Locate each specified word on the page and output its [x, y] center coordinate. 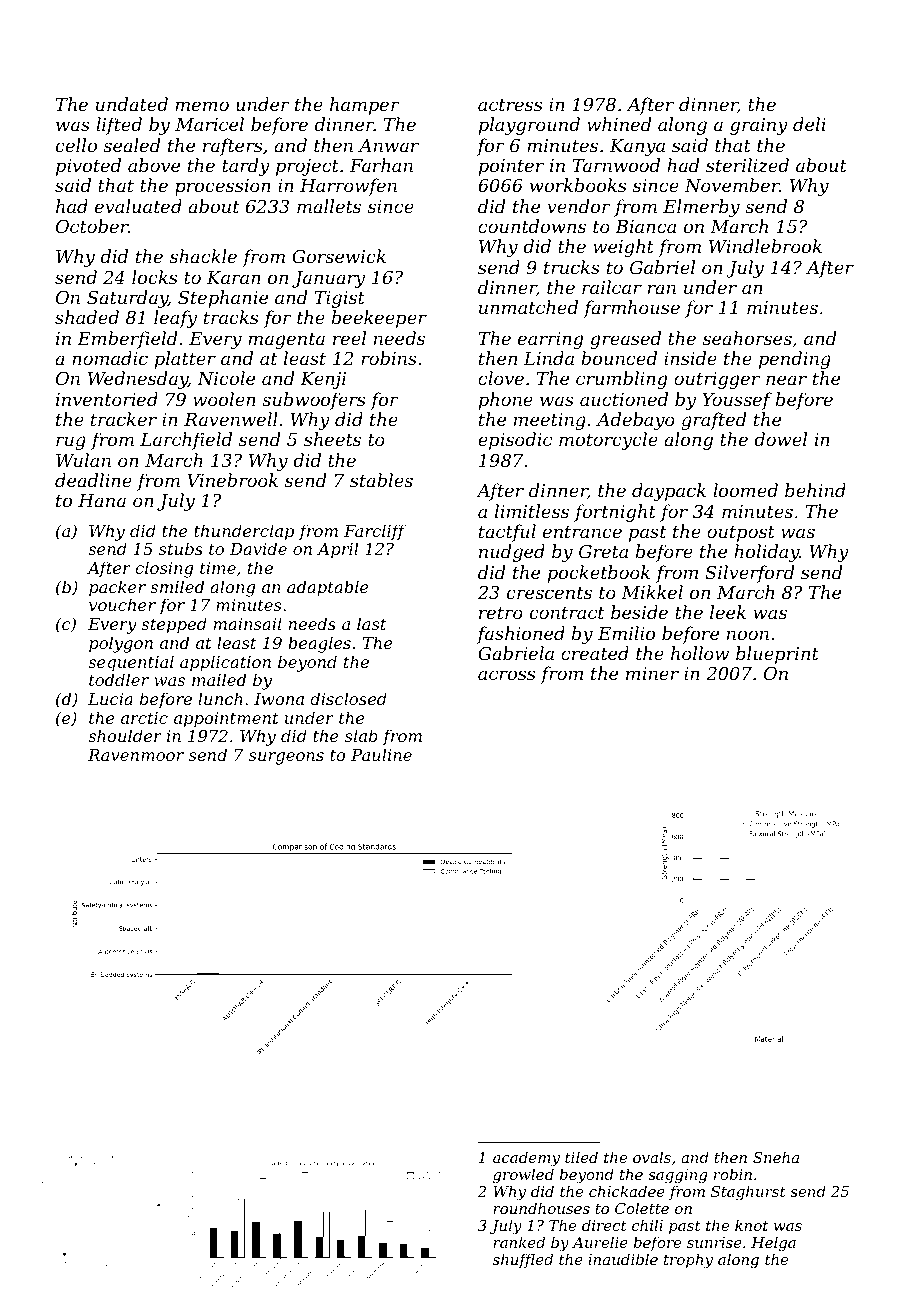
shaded [87, 317]
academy [526, 1159]
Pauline [381, 754]
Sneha [776, 1157]
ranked [519, 1242]
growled [523, 1176]
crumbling [621, 380]
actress [510, 105]
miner [652, 673]
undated [132, 104]
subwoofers [313, 401]
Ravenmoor [136, 755]
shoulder [125, 735]
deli [809, 124]
